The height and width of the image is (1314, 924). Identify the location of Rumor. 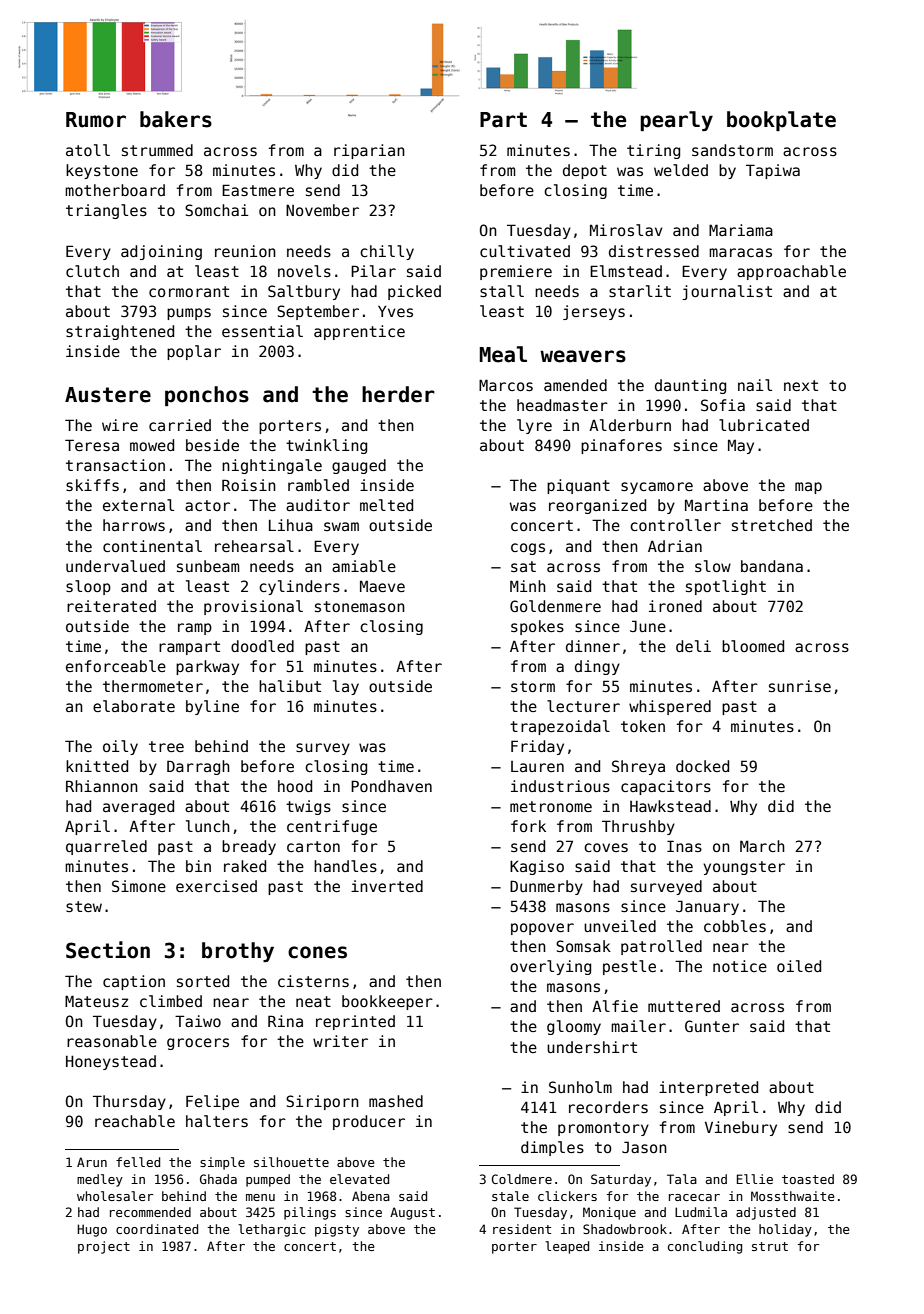
(96, 120).
